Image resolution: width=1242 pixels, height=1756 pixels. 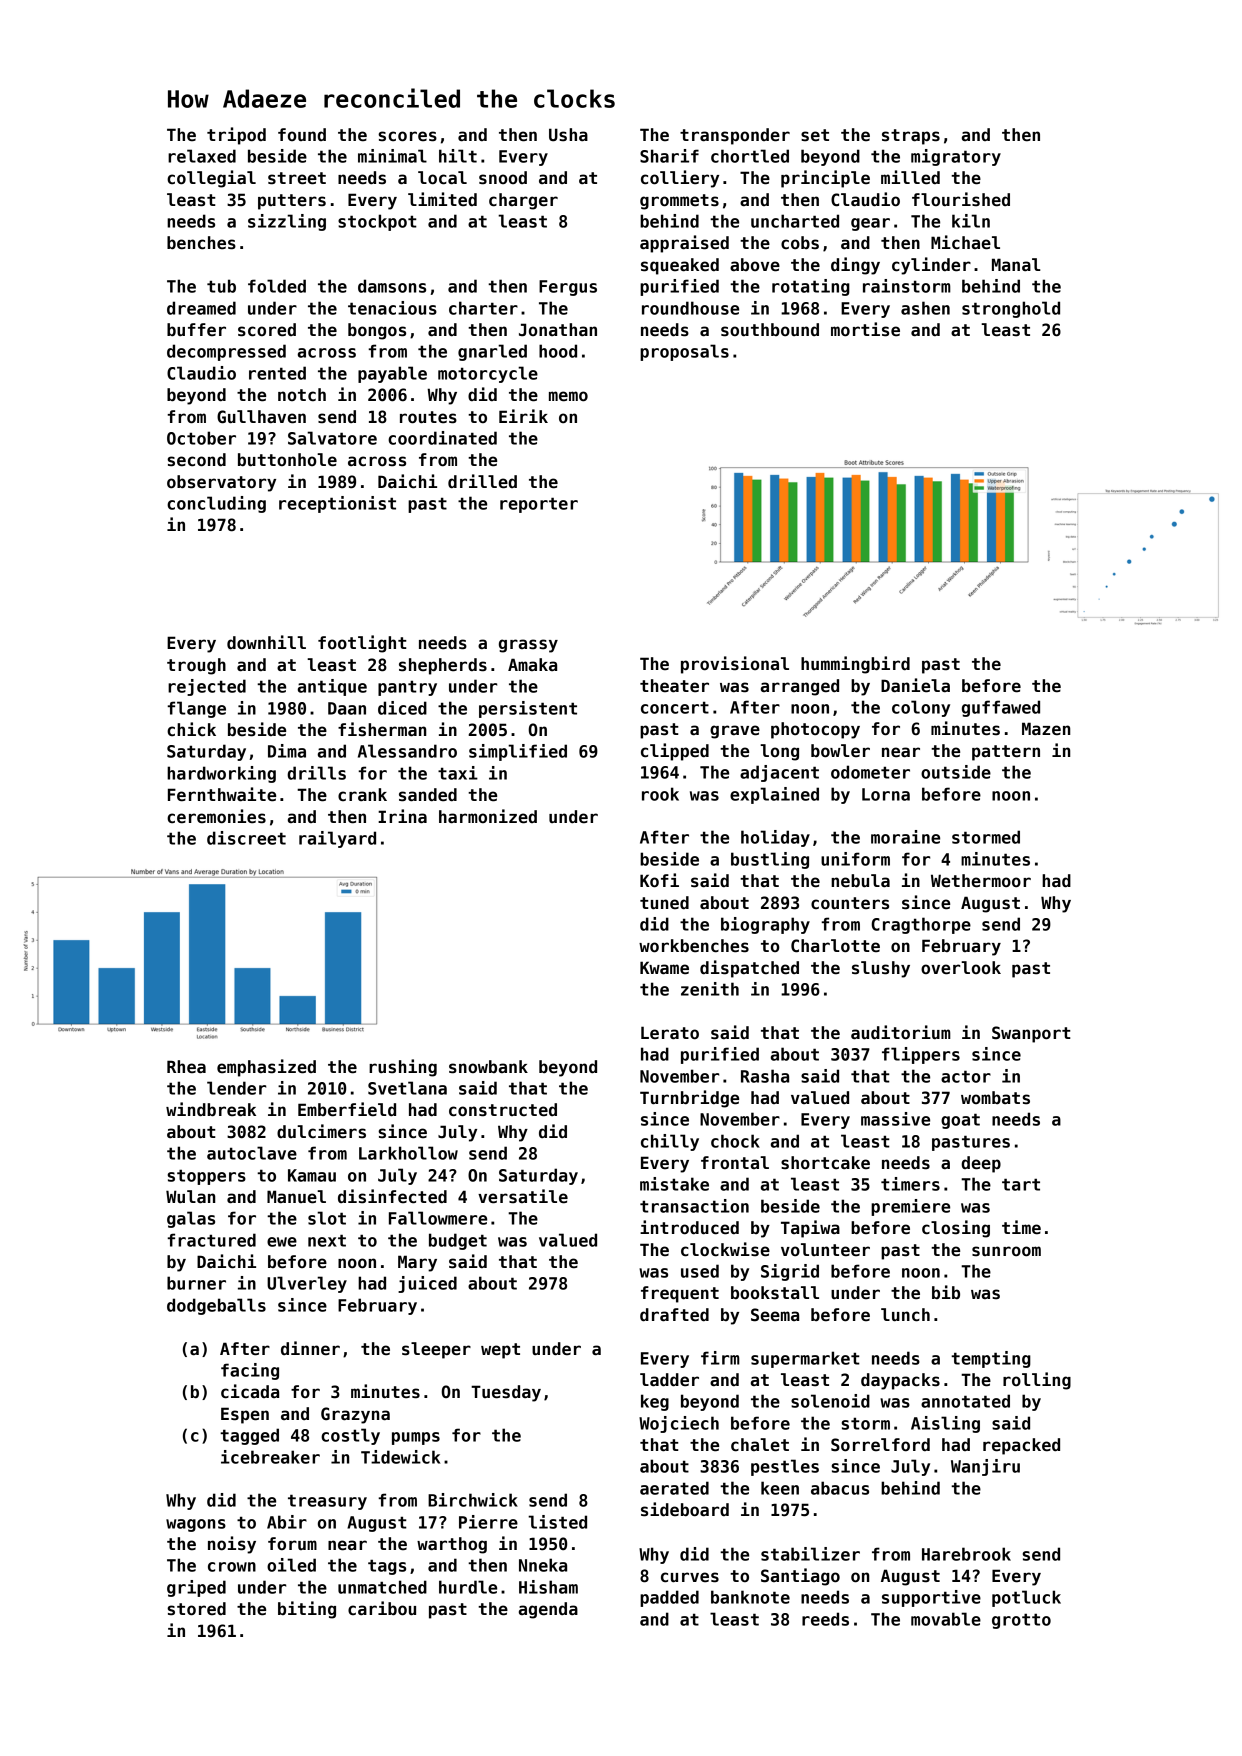 I want to click on theater, so click(x=674, y=686).
